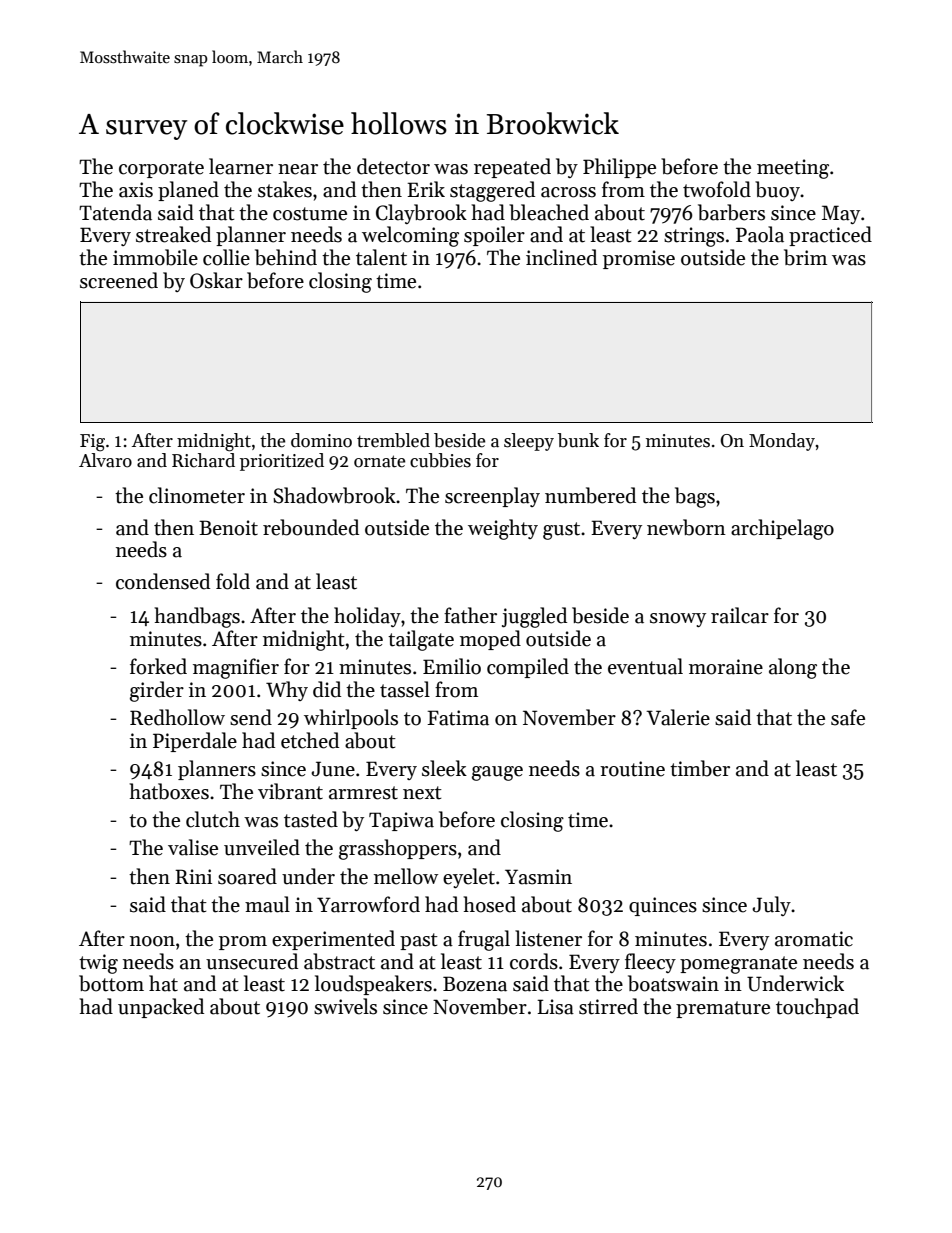 The height and width of the image is (1233, 952). Describe the element at coordinates (345, 1006) in the image. I see `swivels` at that location.
